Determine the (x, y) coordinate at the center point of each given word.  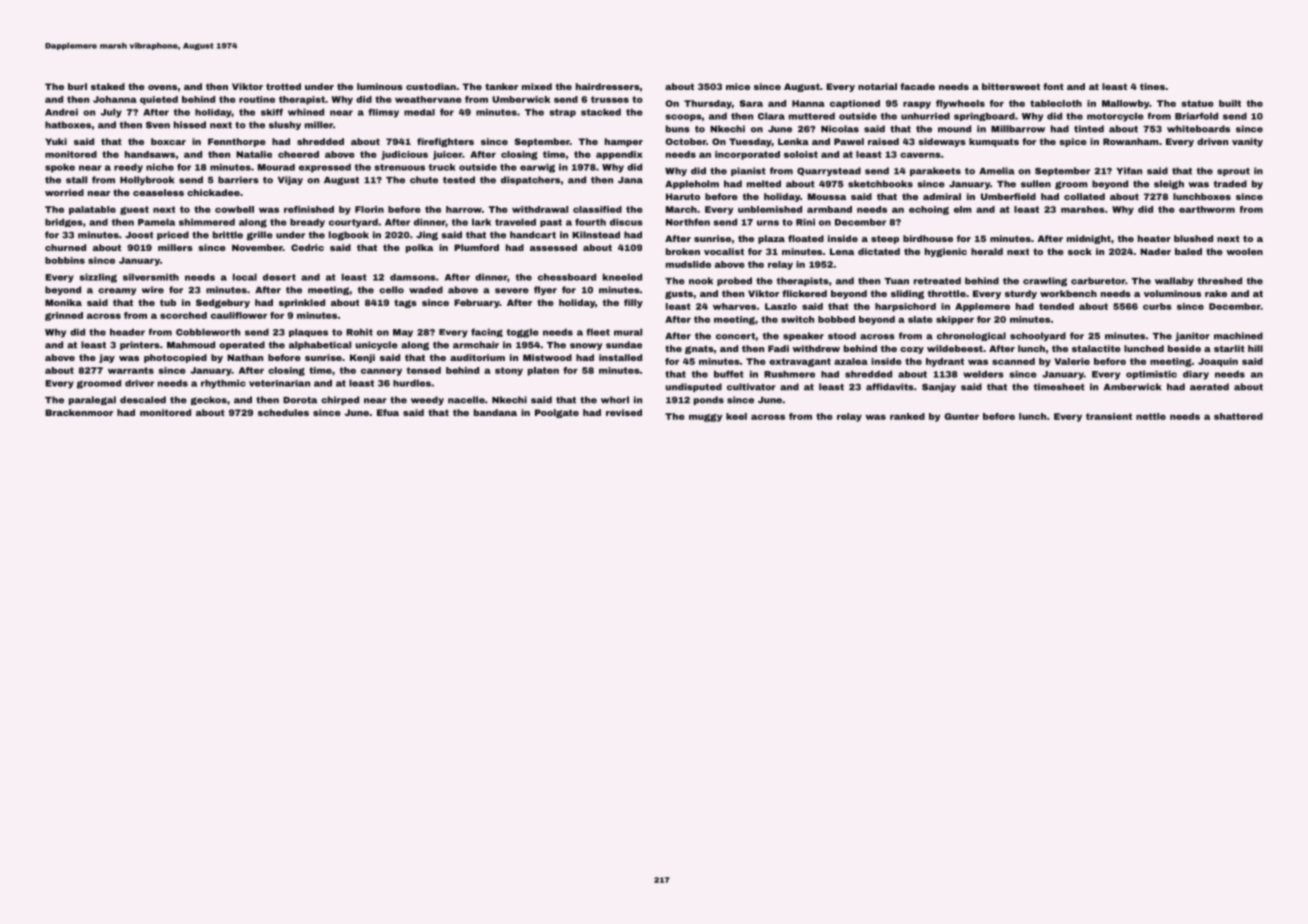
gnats (699, 349)
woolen (1244, 251)
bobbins (65, 260)
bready (307, 223)
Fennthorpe (237, 142)
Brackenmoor (79, 412)
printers (140, 345)
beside (1184, 348)
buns (678, 129)
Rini (805, 222)
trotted (283, 86)
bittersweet (1011, 86)
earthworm (1207, 209)
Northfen (688, 222)
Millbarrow (1018, 129)
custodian (431, 86)
